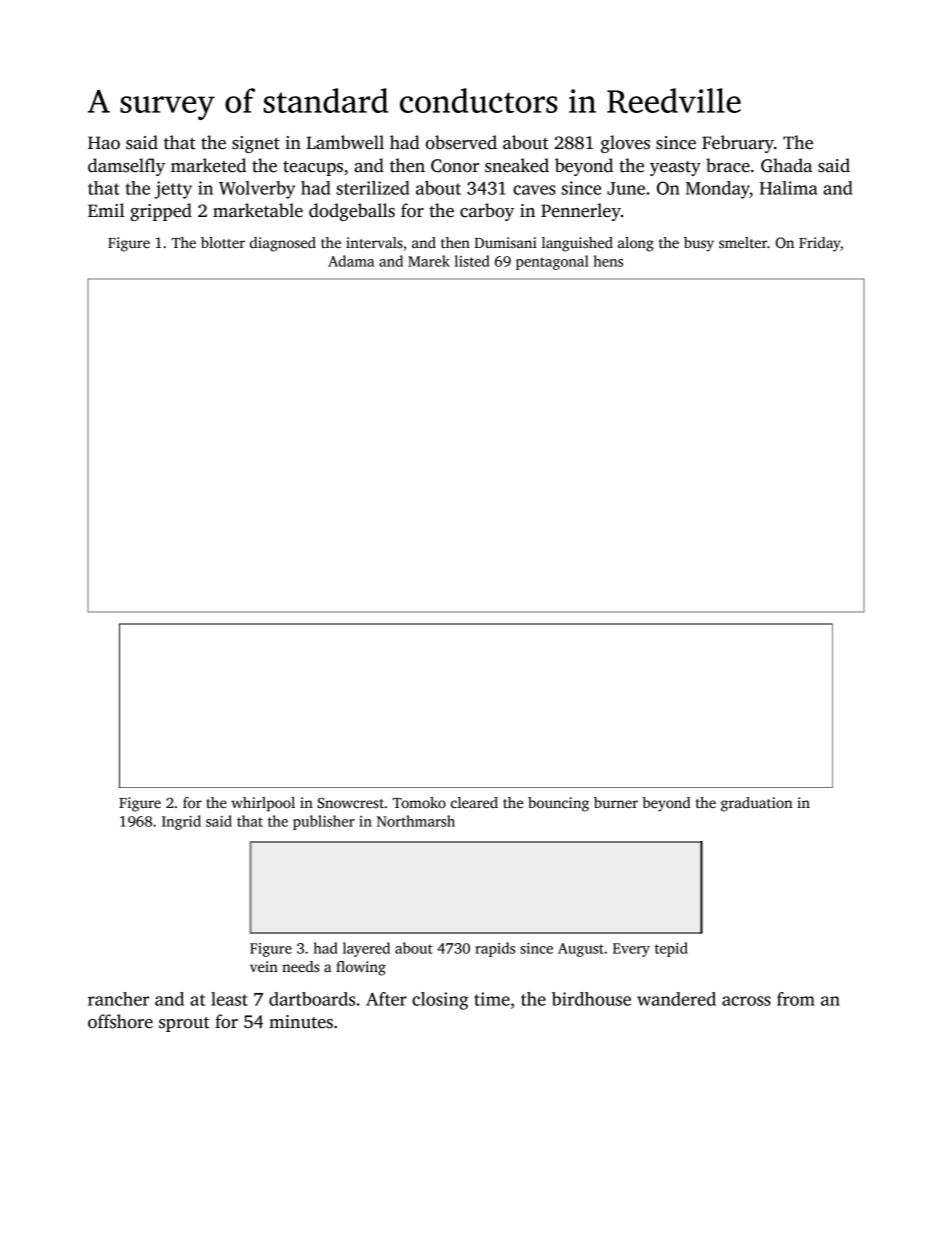 The height and width of the screenshot is (1233, 952). I want to click on whirlpool, so click(263, 804).
